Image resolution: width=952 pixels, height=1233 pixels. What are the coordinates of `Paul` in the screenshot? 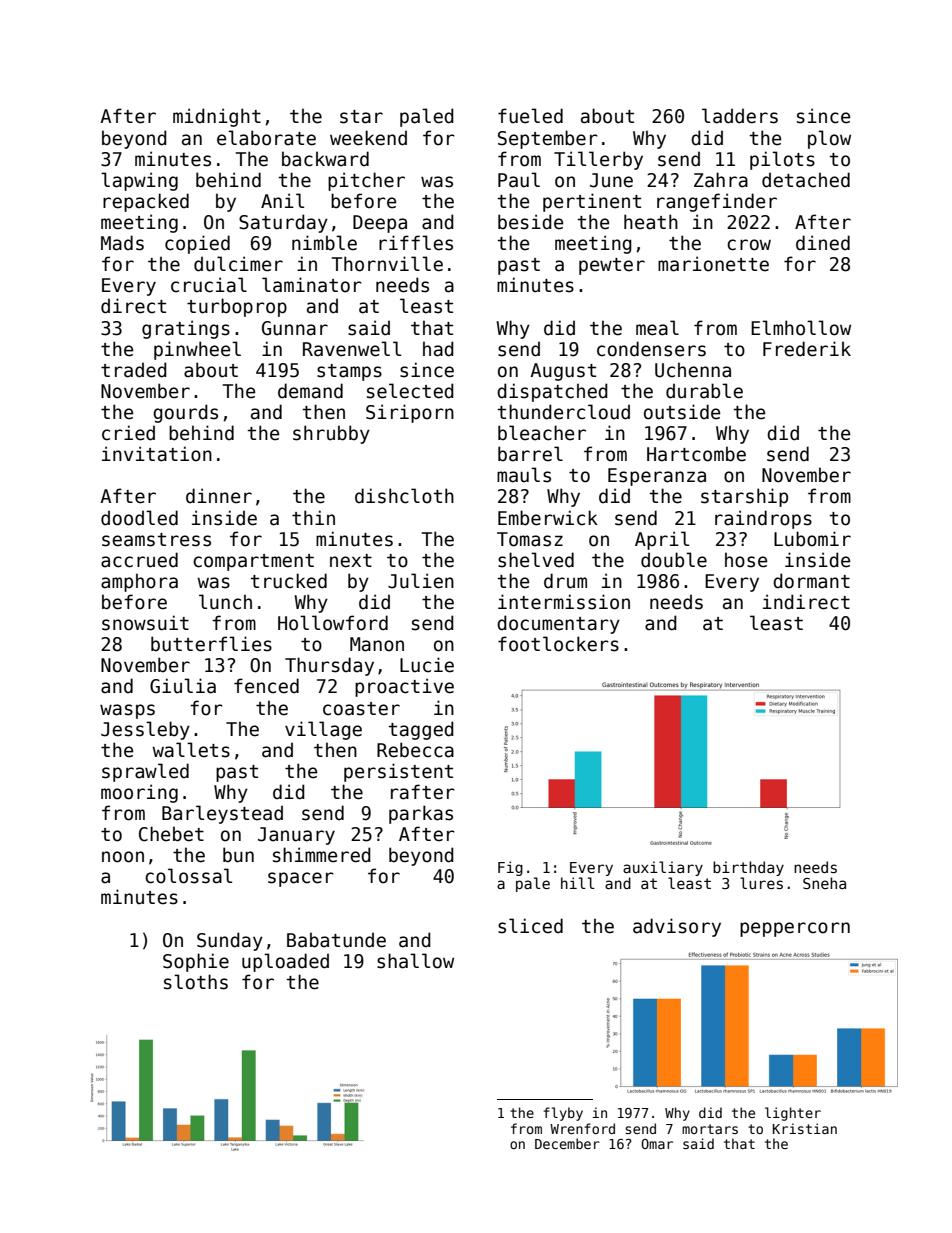 It's located at (519, 180).
